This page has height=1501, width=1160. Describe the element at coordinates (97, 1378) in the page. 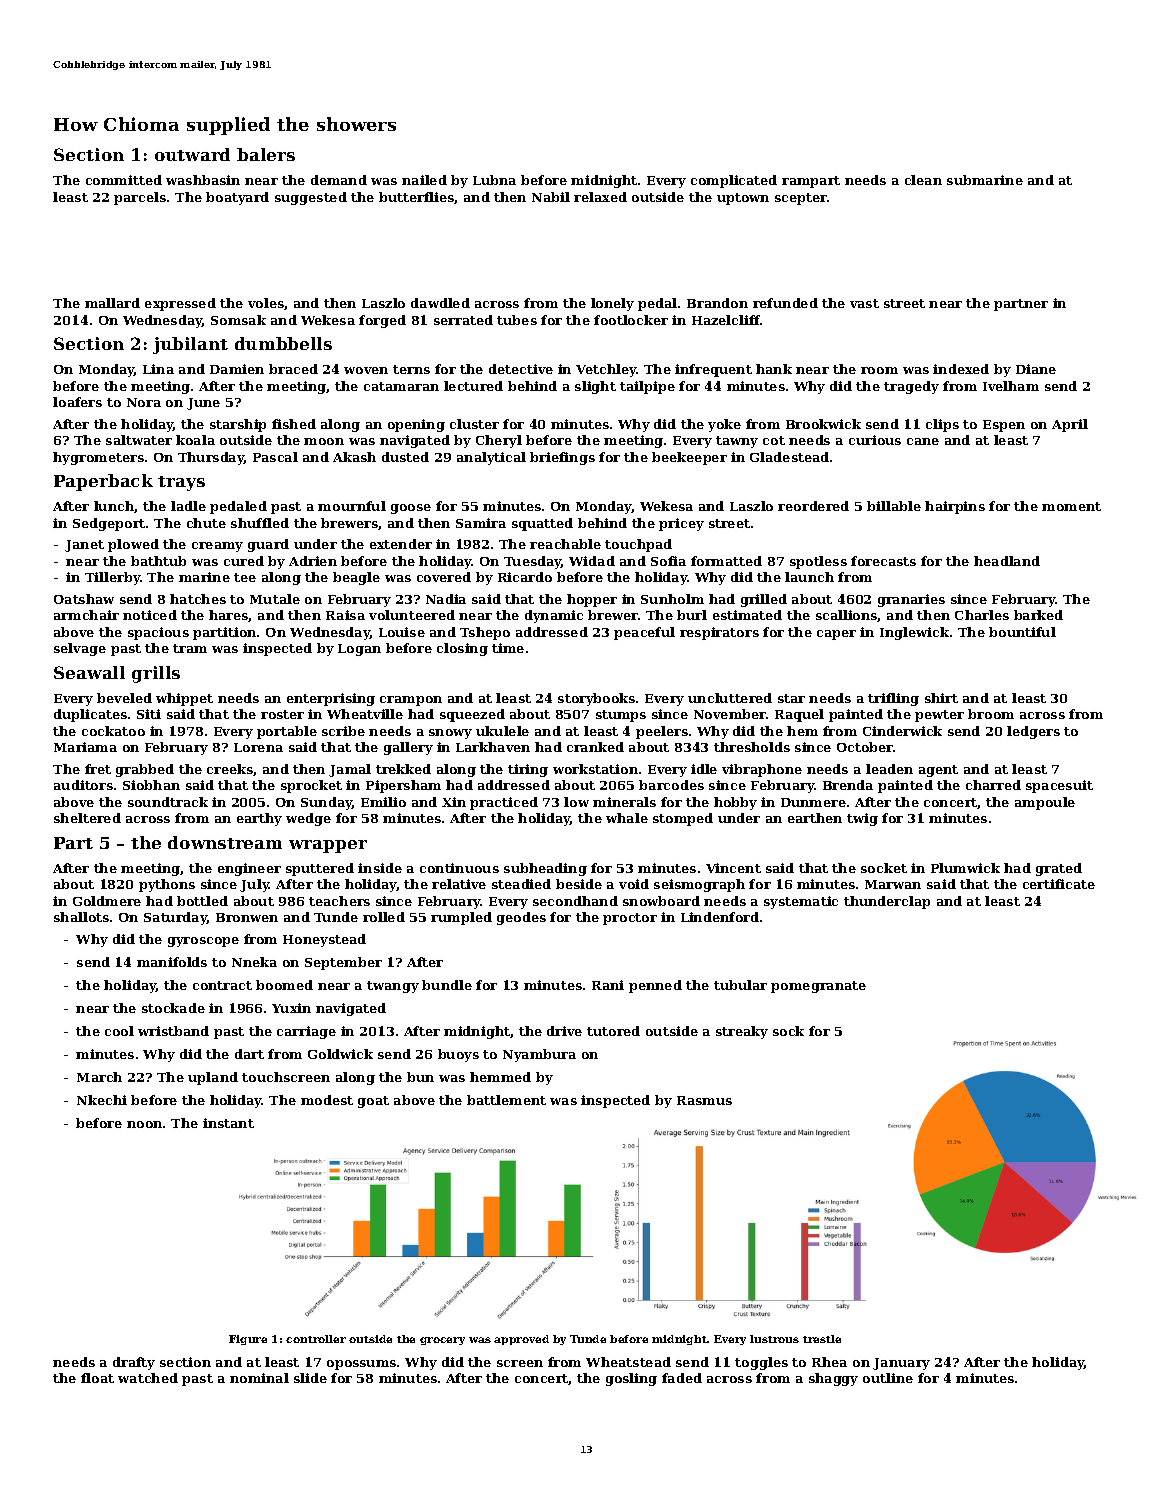

I see `float` at that location.
